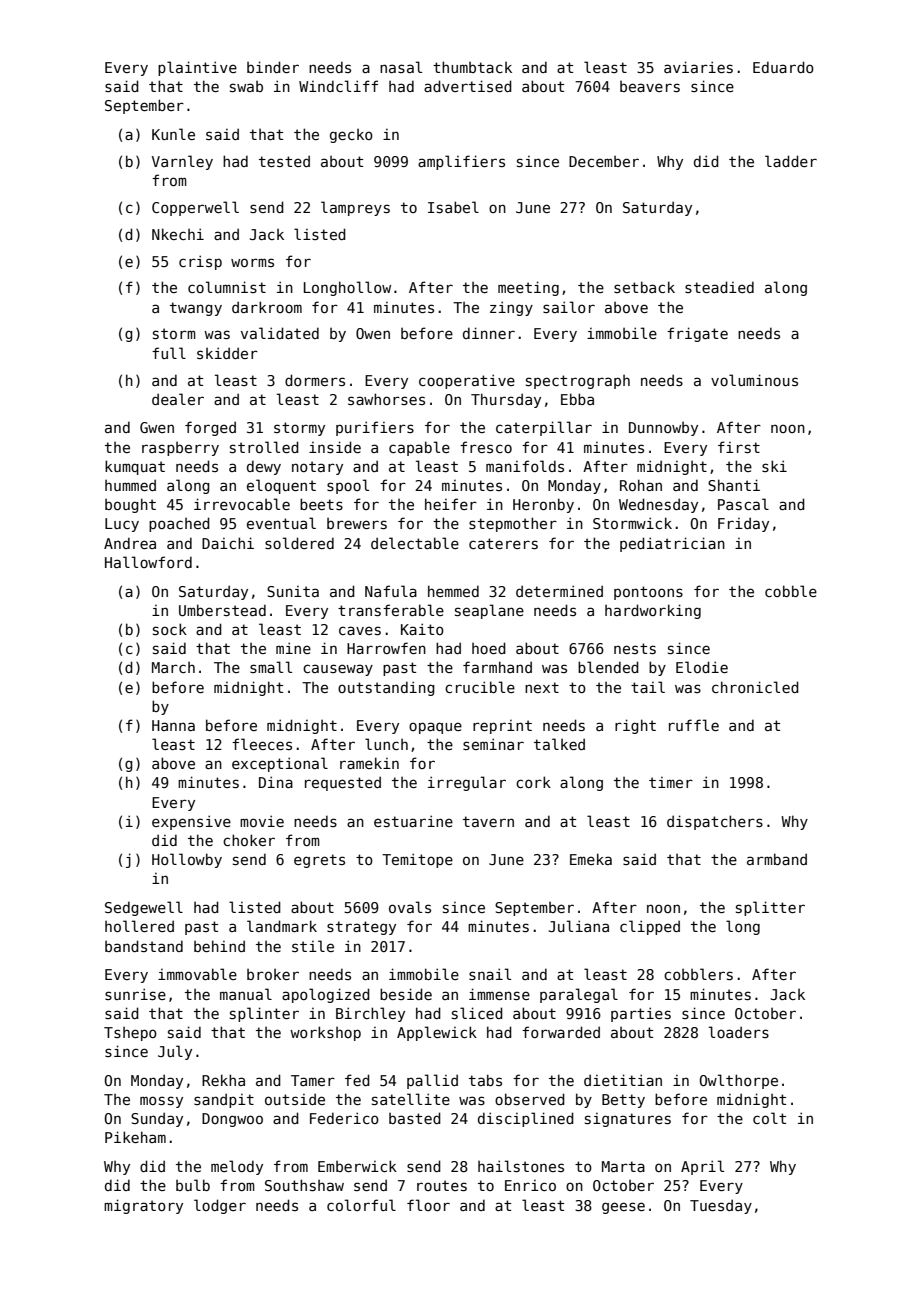 This document has height=1308, width=924. What do you see at coordinates (139, 926) in the document?
I see `hollered` at bounding box center [139, 926].
